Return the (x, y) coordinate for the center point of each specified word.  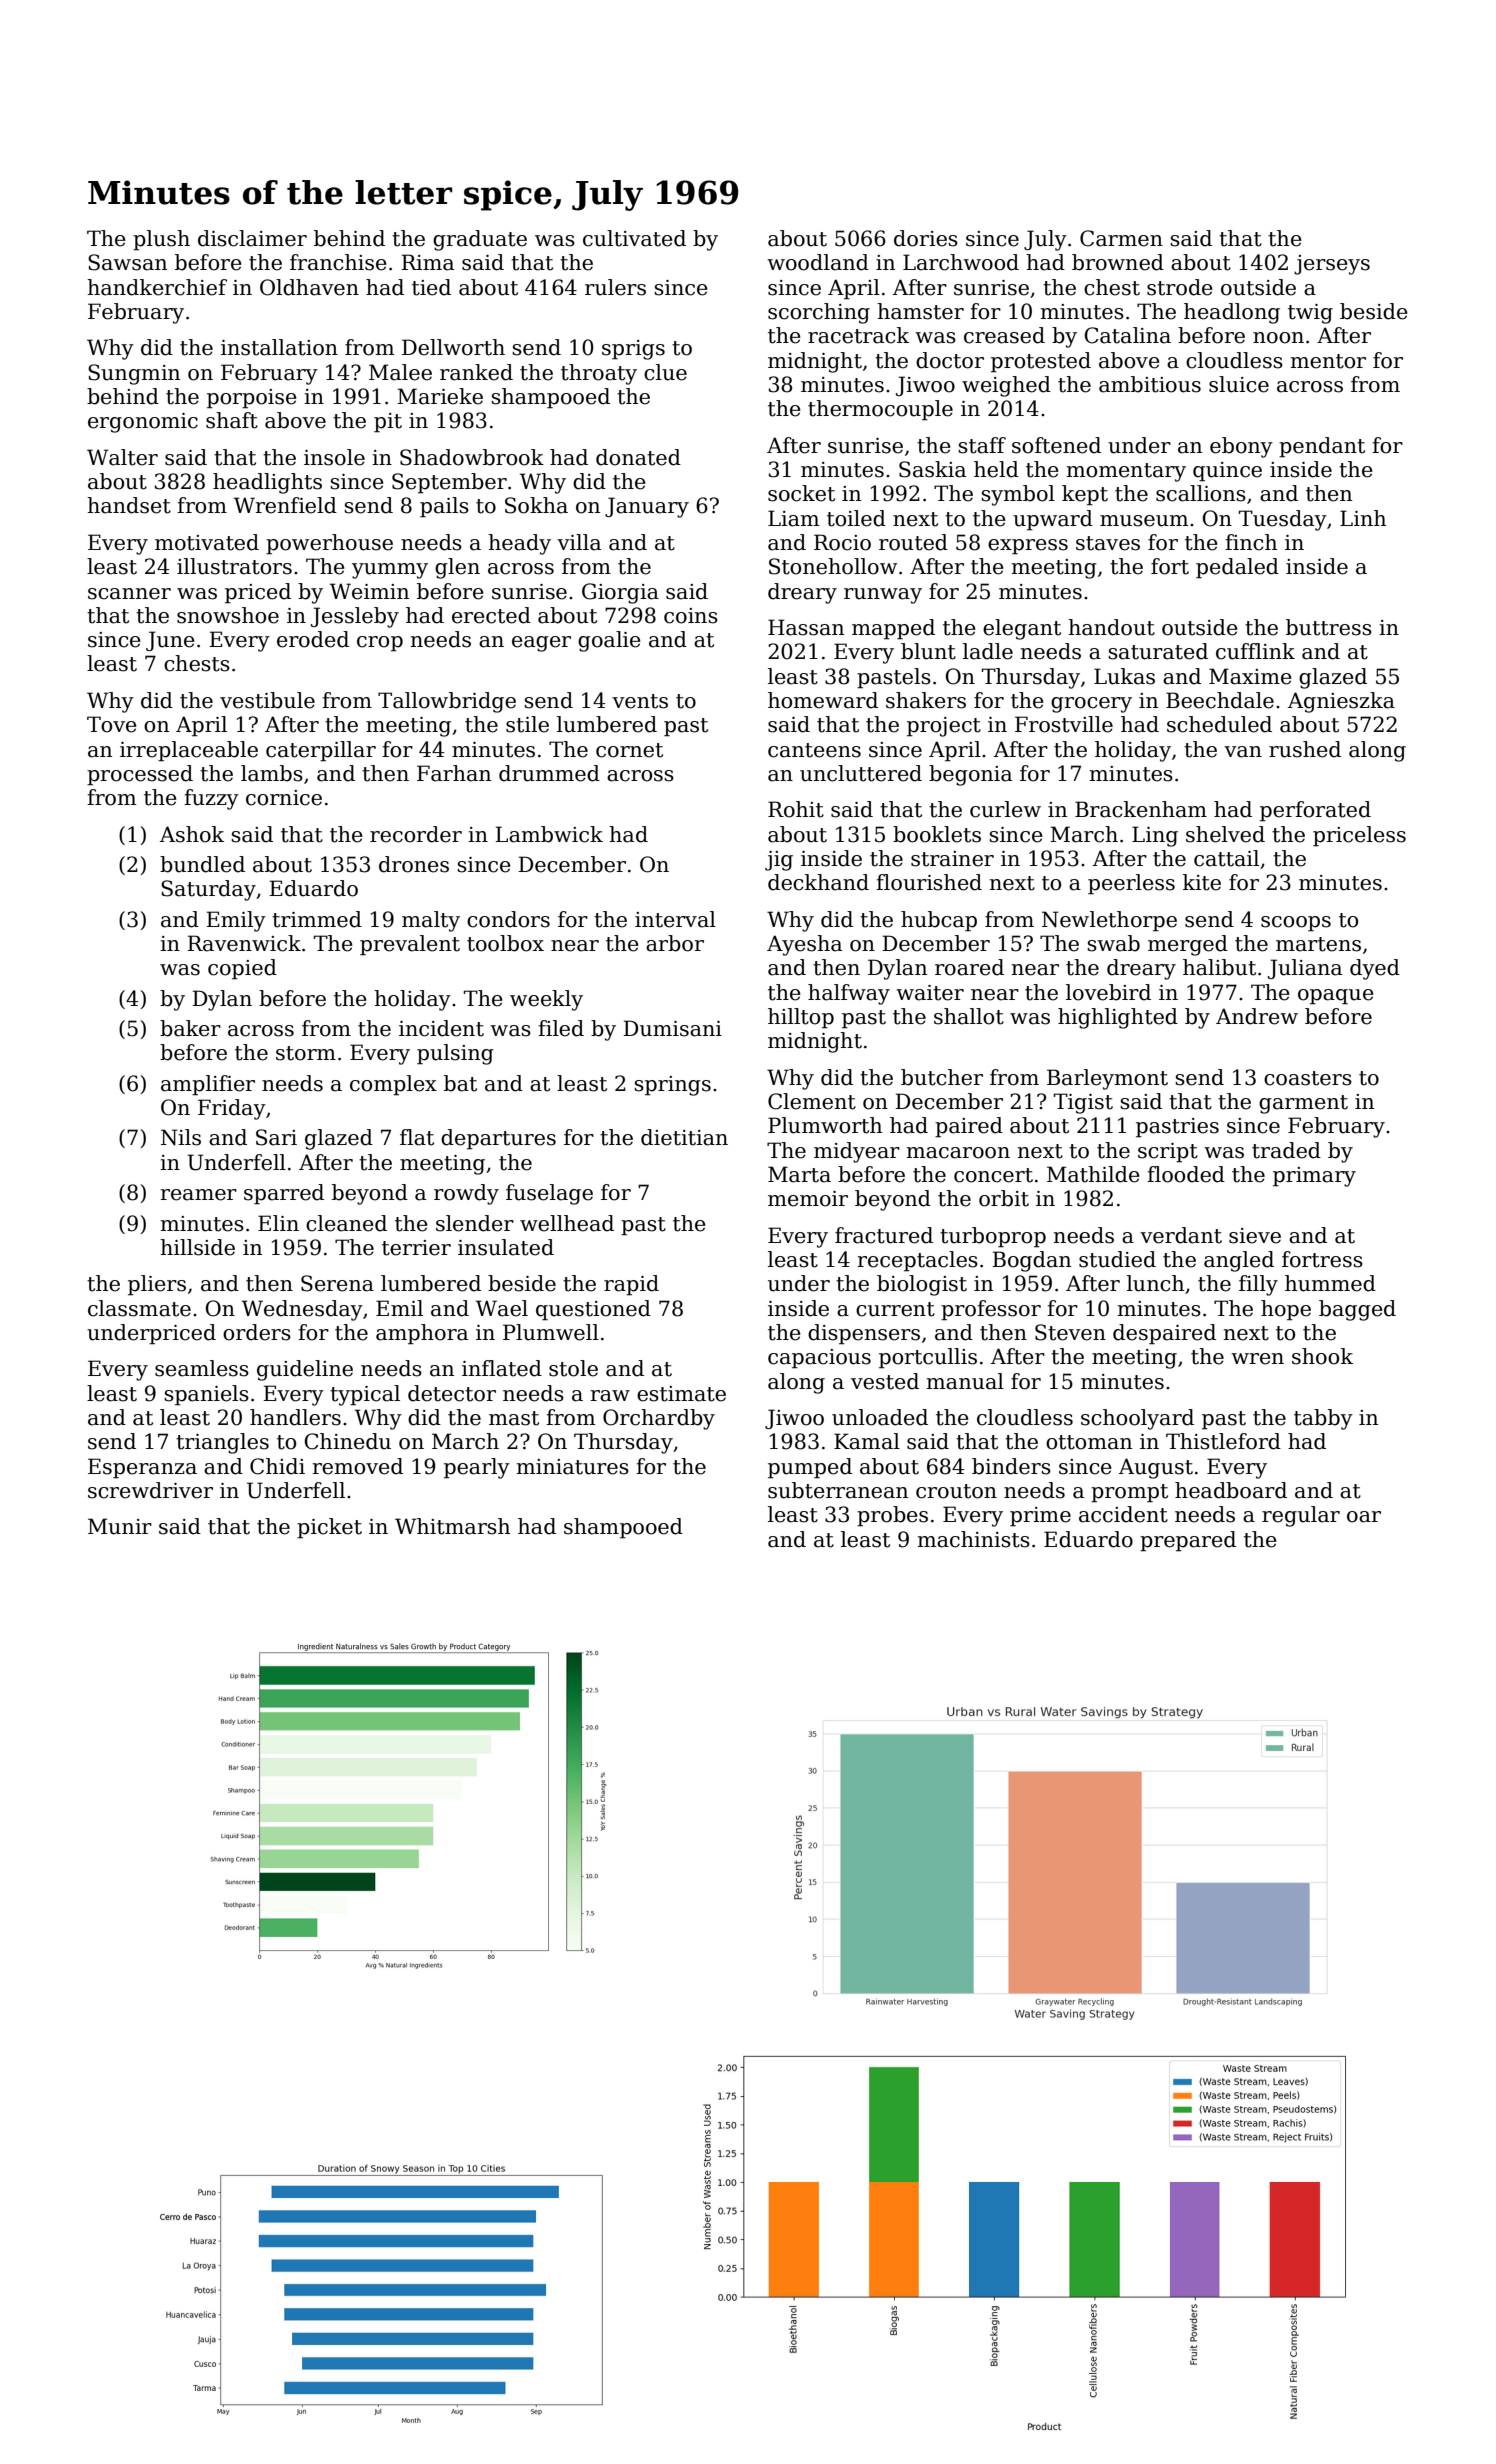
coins (691, 616)
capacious (819, 1359)
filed (561, 1028)
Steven (1070, 1332)
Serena (337, 1283)
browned (1118, 262)
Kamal (867, 1441)
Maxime (1250, 676)
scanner (129, 594)
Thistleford (1223, 1441)
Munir (120, 1526)
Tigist (1083, 1103)
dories (926, 238)
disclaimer (252, 238)
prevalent (410, 945)
